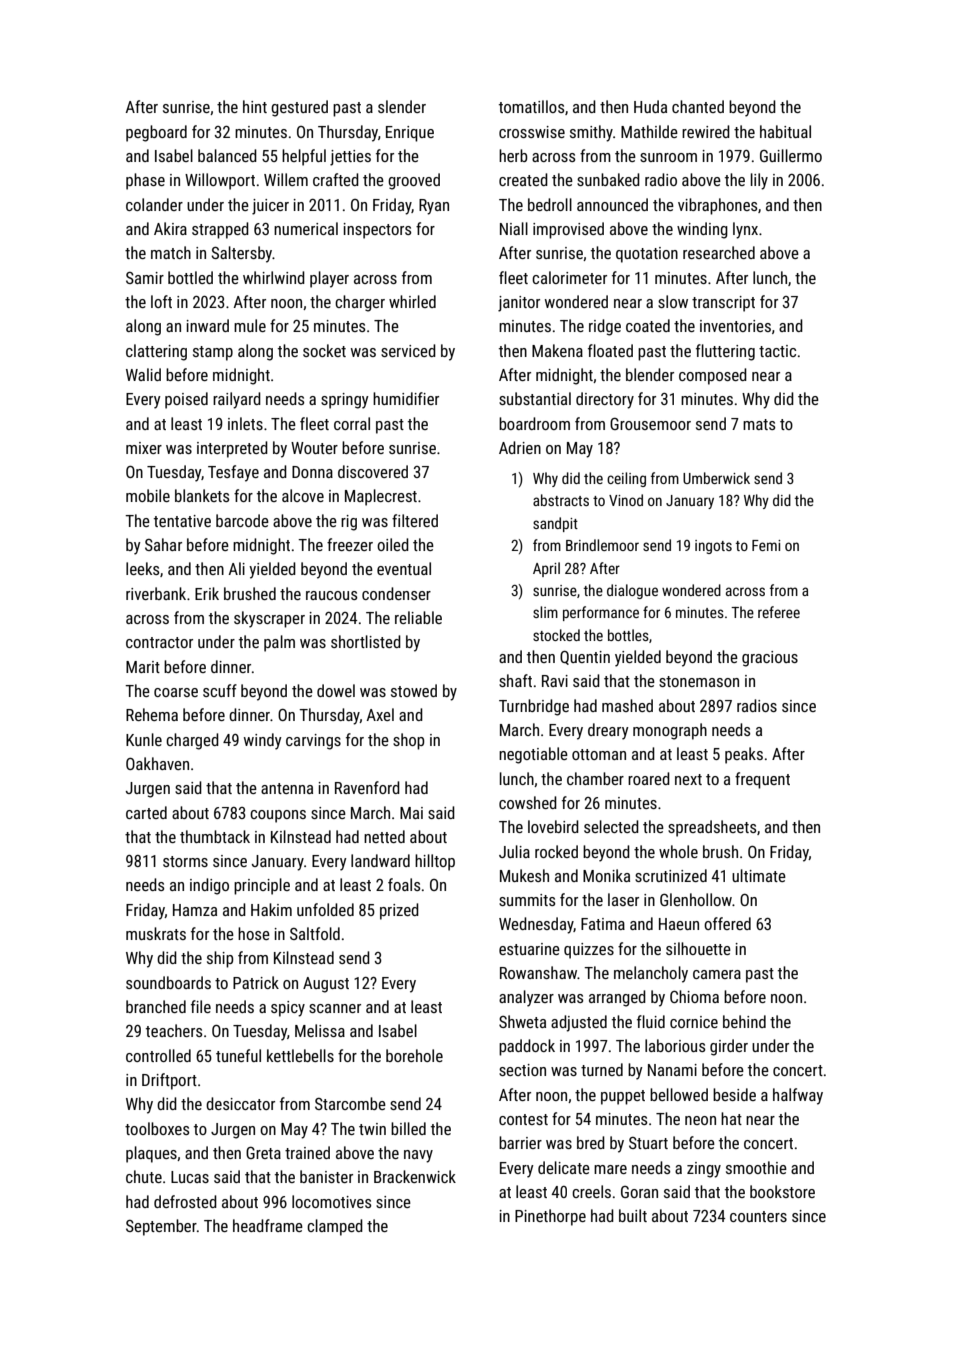 The image size is (956, 1358). I want to click on referee, so click(779, 612).
